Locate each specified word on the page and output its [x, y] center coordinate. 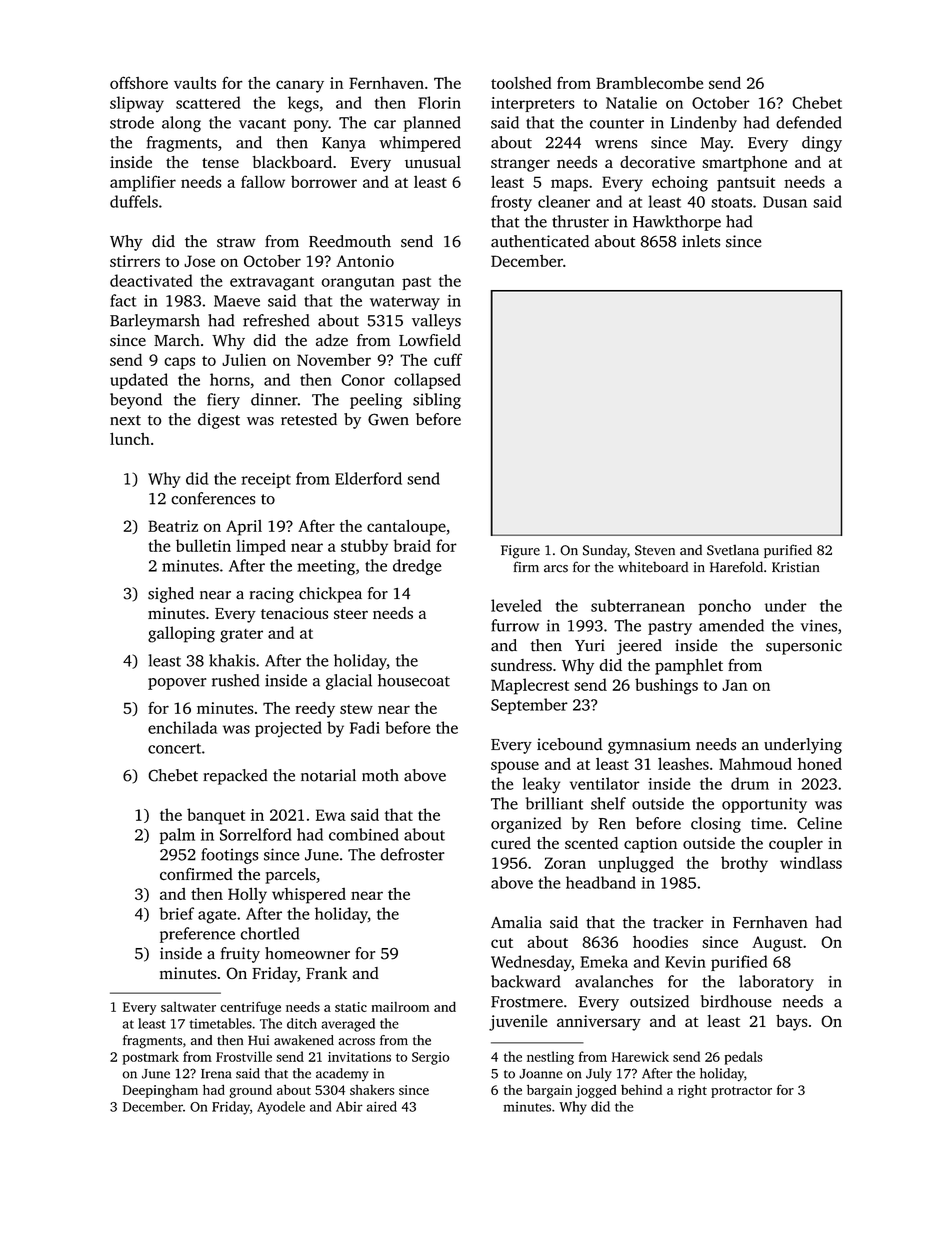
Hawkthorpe [677, 223]
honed [820, 764]
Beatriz [173, 526]
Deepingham [160, 1091]
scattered [208, 102]
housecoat [414, 680]
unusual [433, 162]
